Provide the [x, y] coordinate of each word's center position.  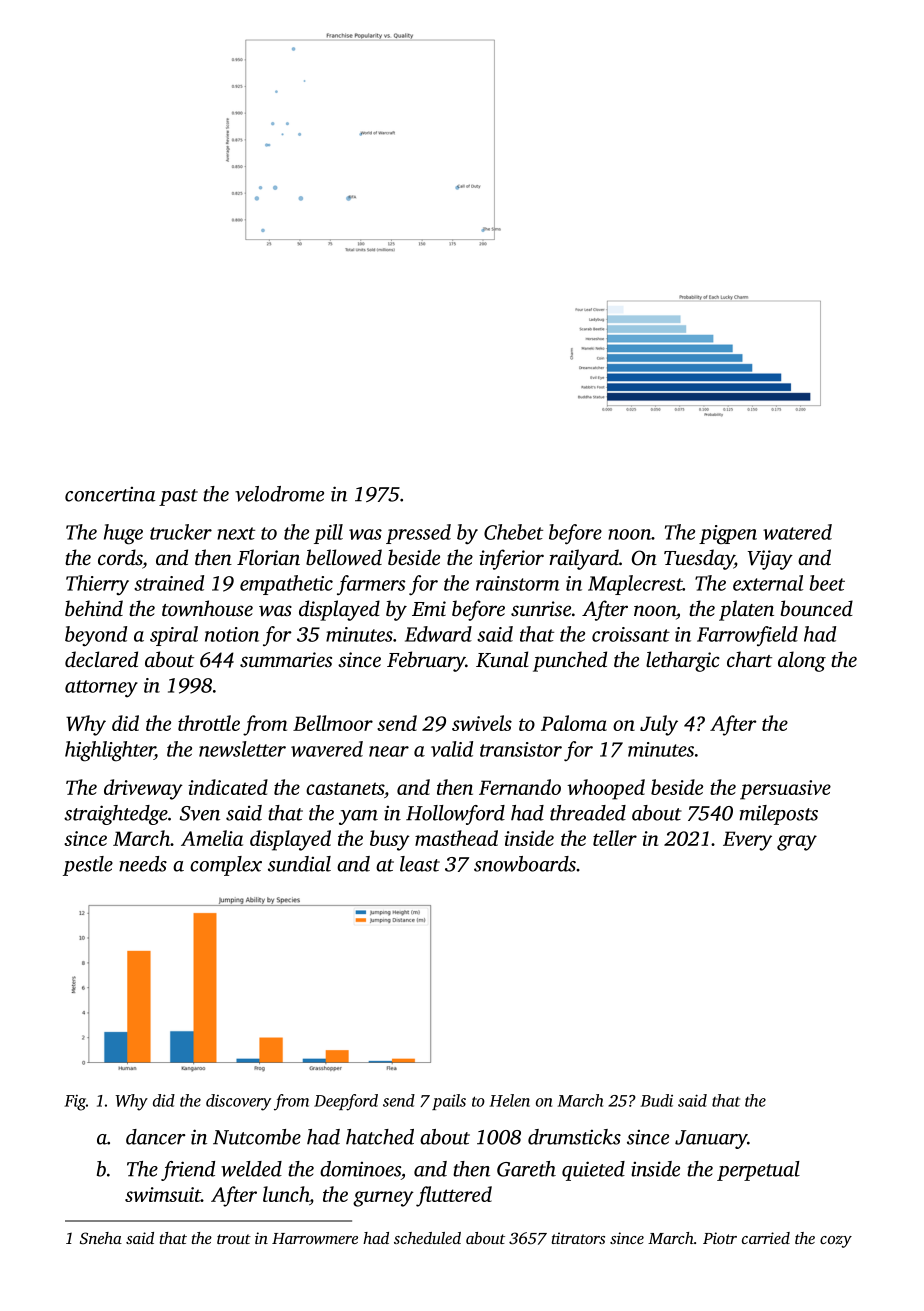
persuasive [785, 790]
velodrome [279, 494]
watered [797, 532]
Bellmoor [333, 723]
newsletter [242, 749]
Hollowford [455, 815]
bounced [817, 608]
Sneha [101, 1238]
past [178, 497]
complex [226, 866]
